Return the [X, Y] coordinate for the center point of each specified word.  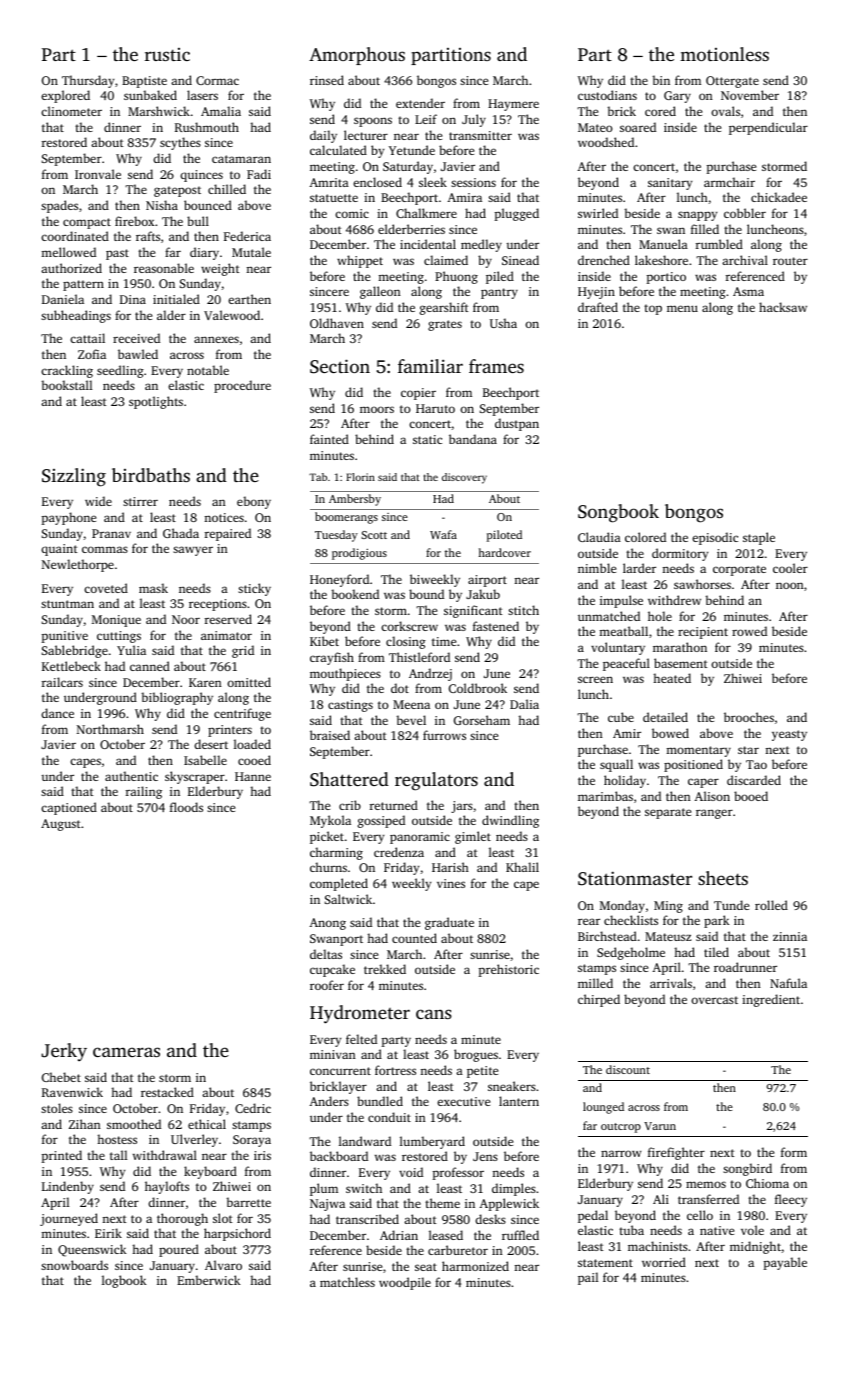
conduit [389, 1117]
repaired [228, 534]
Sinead [520, 260]
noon [790, 585]
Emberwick [209, 1280]
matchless [347, 1282]
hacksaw [783, 307]
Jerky [64, 1052]
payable [785, 1263]
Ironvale [98, 174]
